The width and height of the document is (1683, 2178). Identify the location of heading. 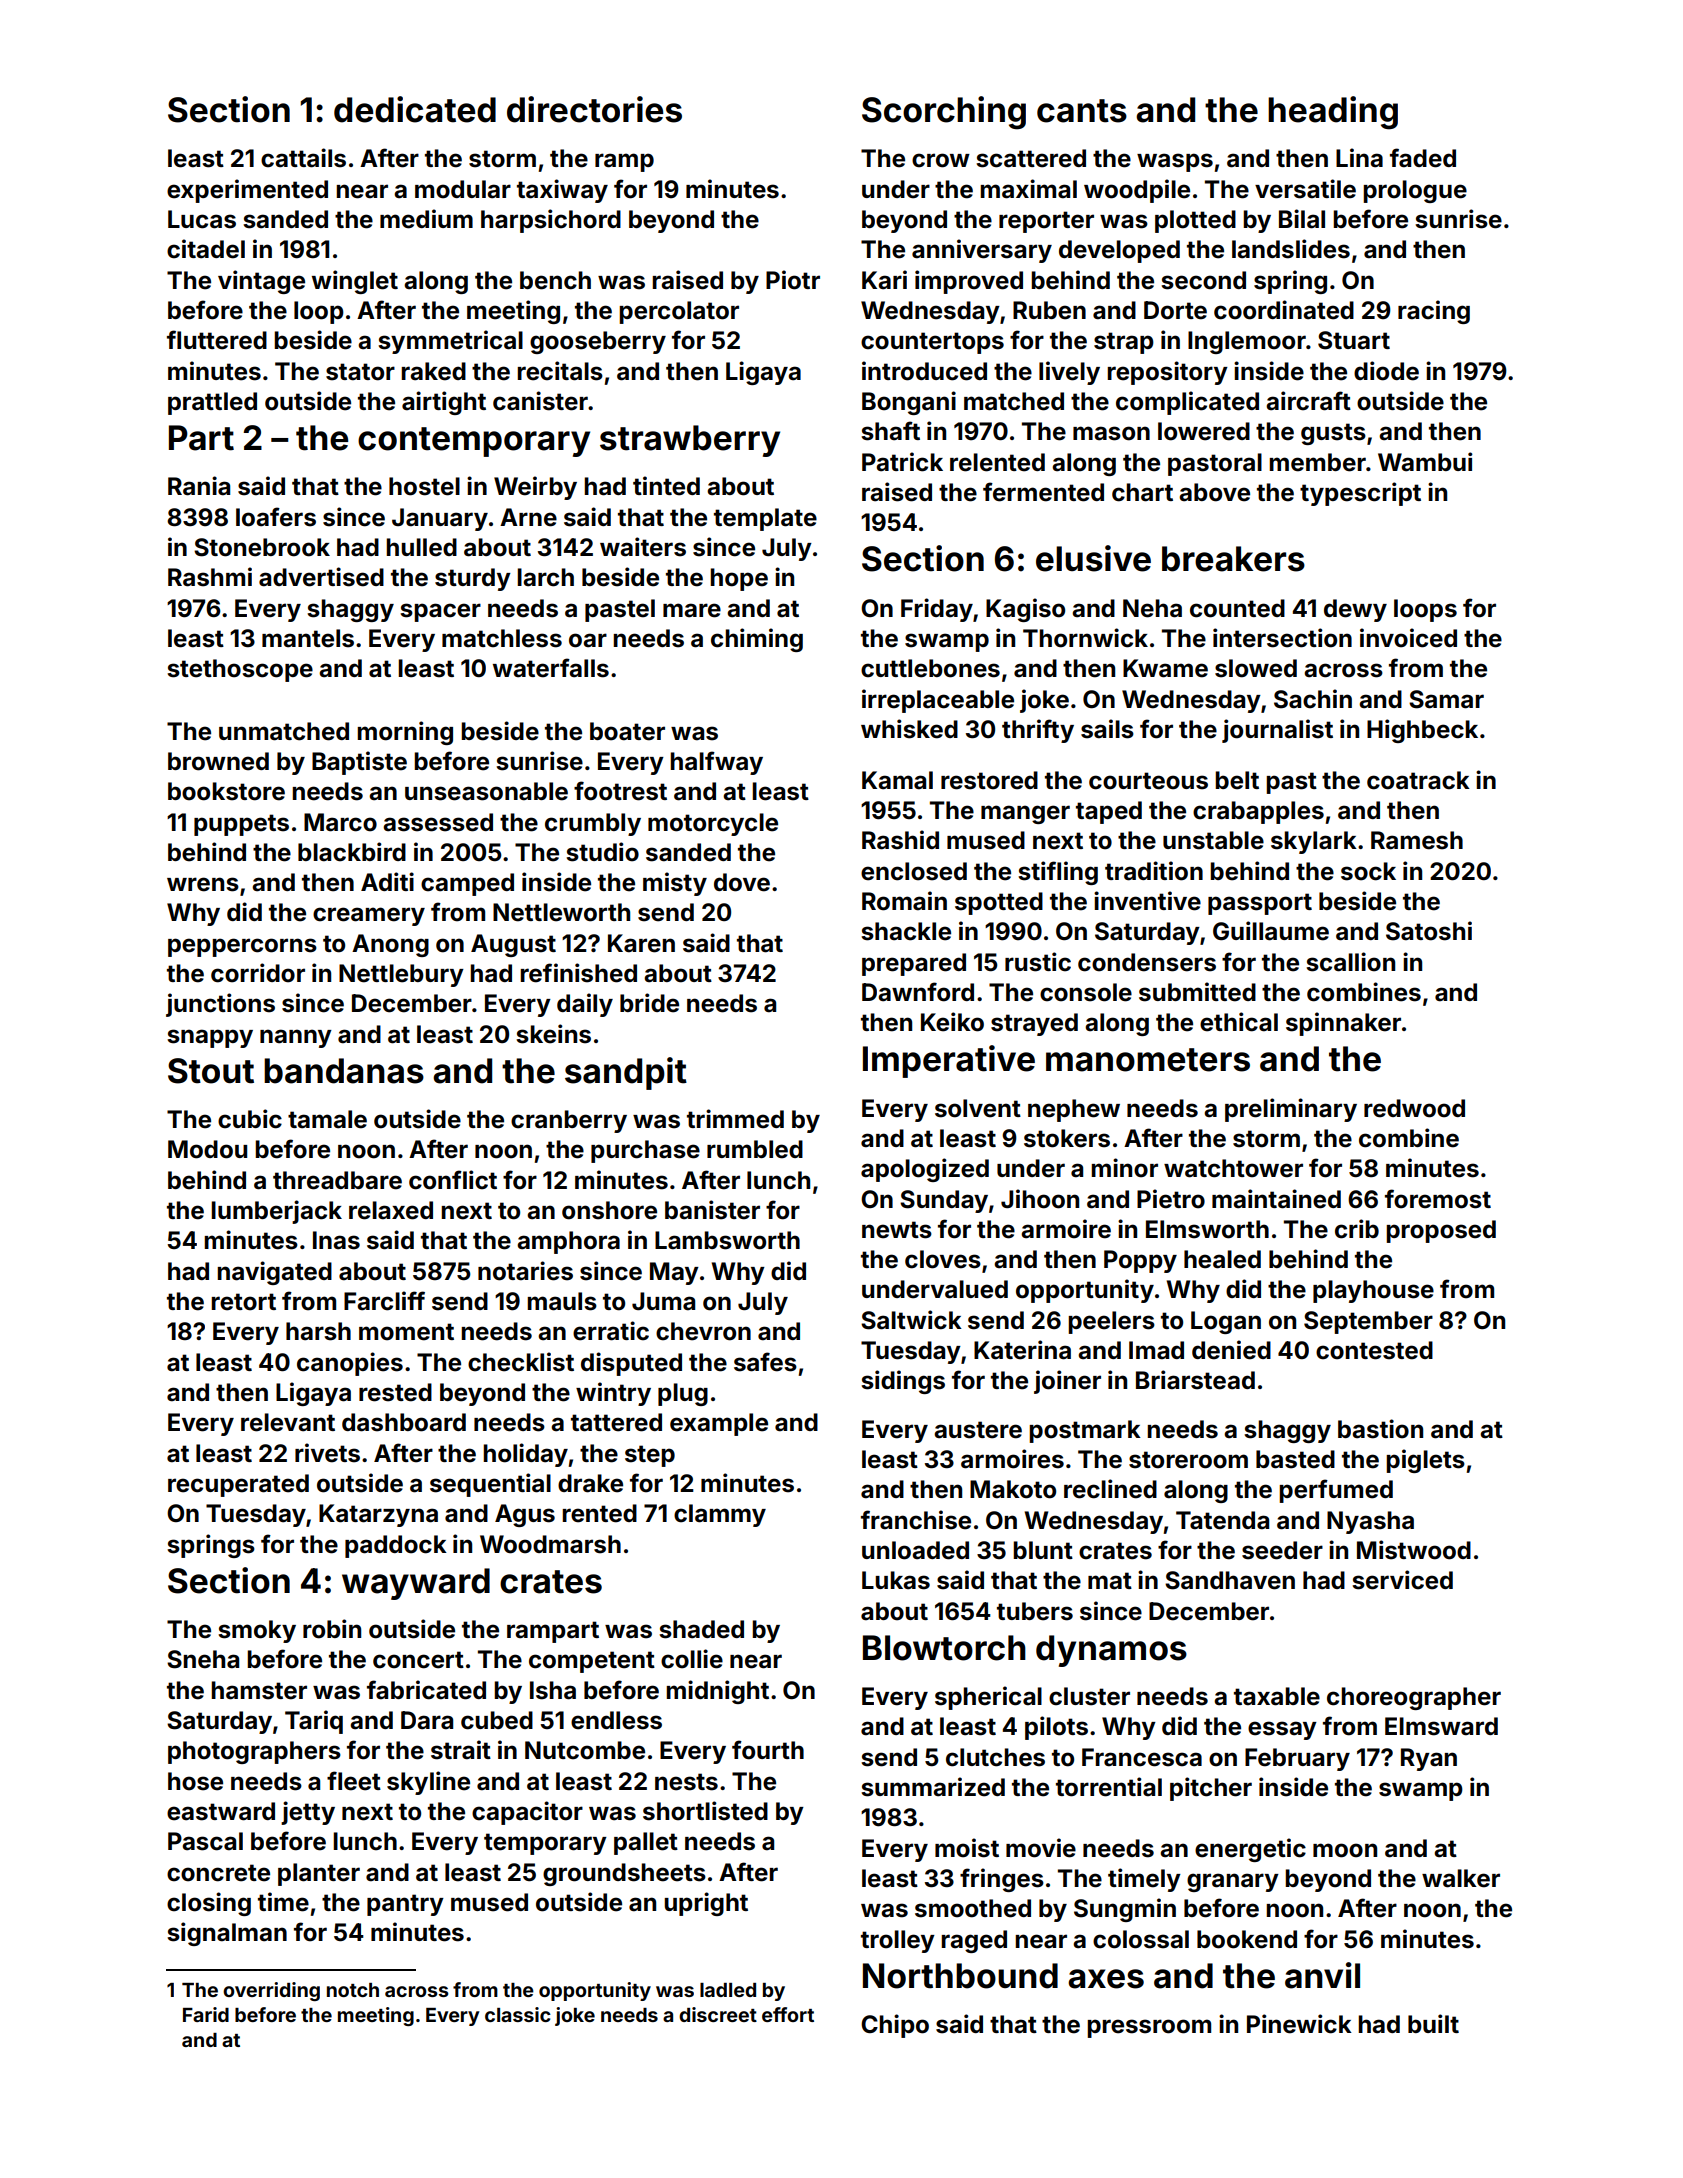
(1333, 113).
